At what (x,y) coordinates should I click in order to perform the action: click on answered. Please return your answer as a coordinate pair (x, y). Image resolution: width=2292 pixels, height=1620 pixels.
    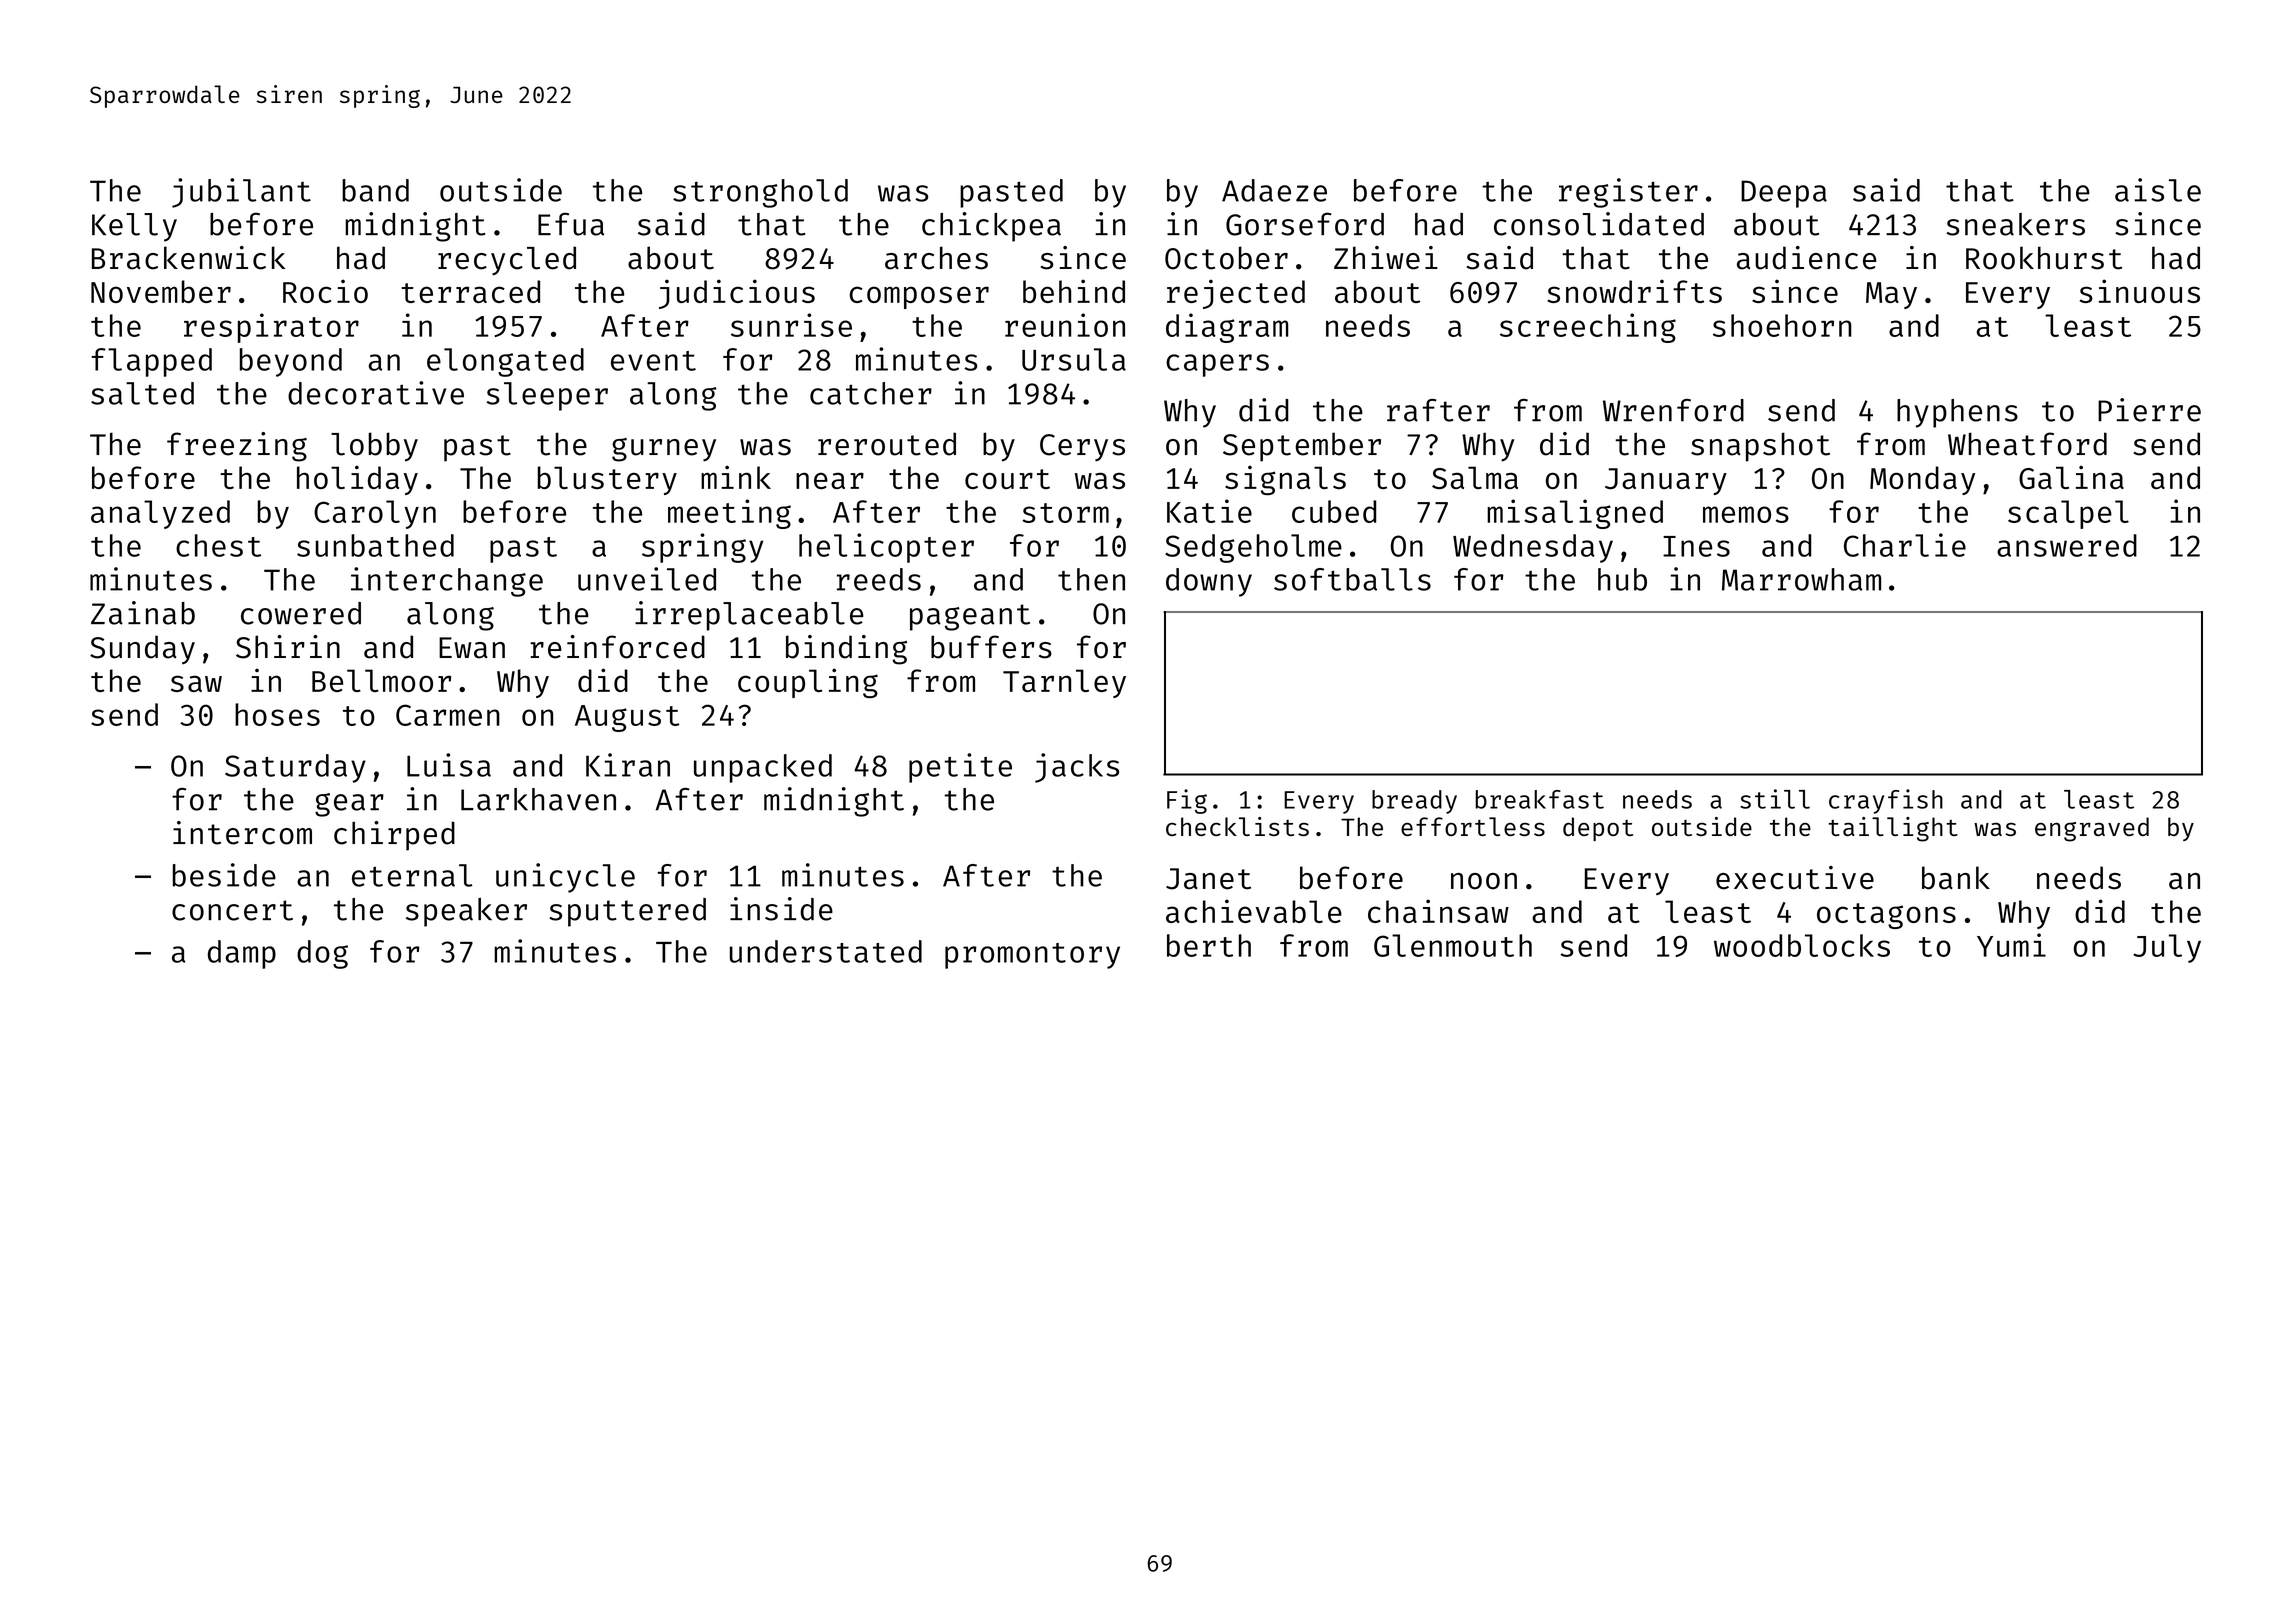
    Looking at the image, I should click on (2067, 545).
